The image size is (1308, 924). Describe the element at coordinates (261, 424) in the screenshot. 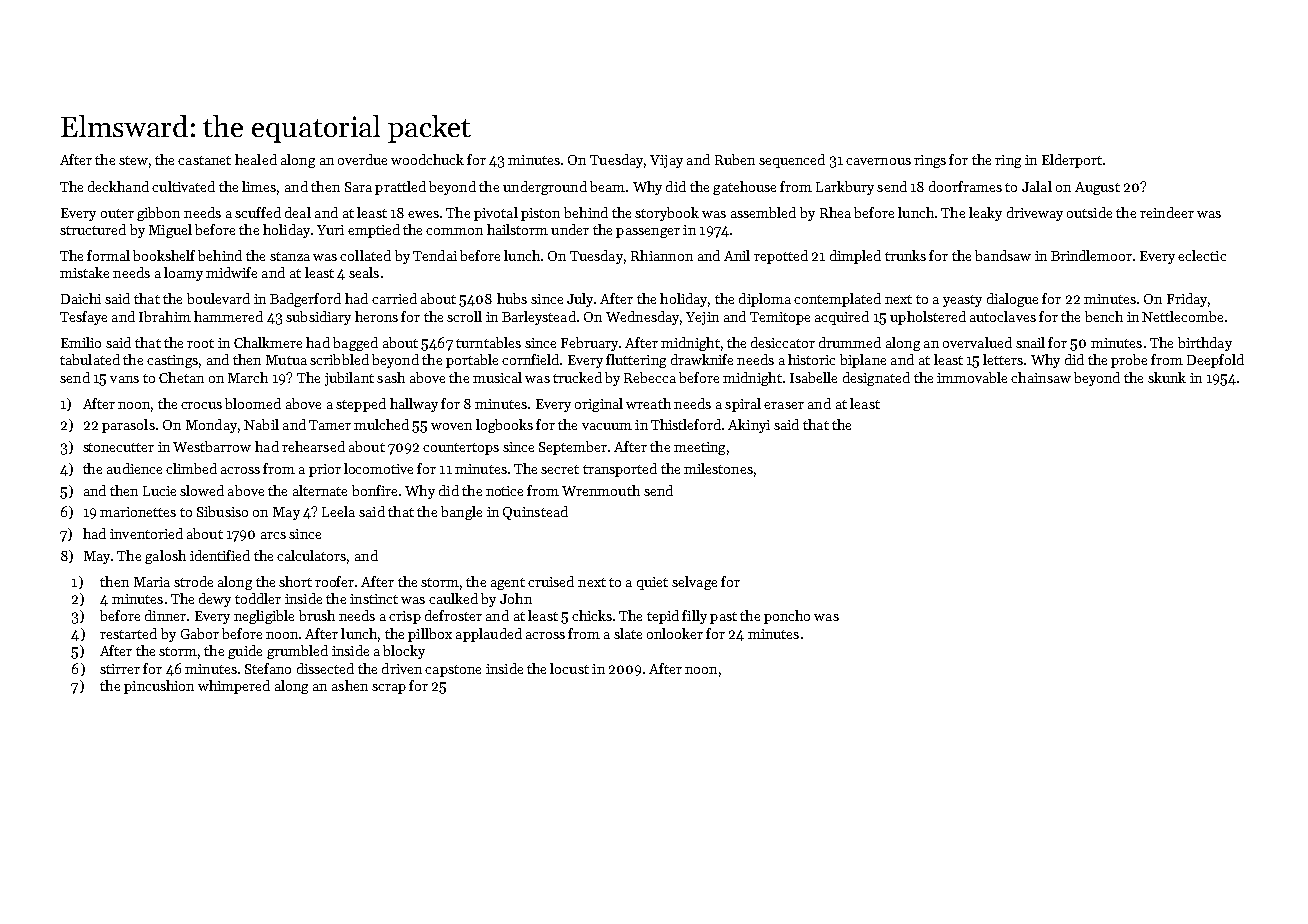

I see `Nabil` at that location.
